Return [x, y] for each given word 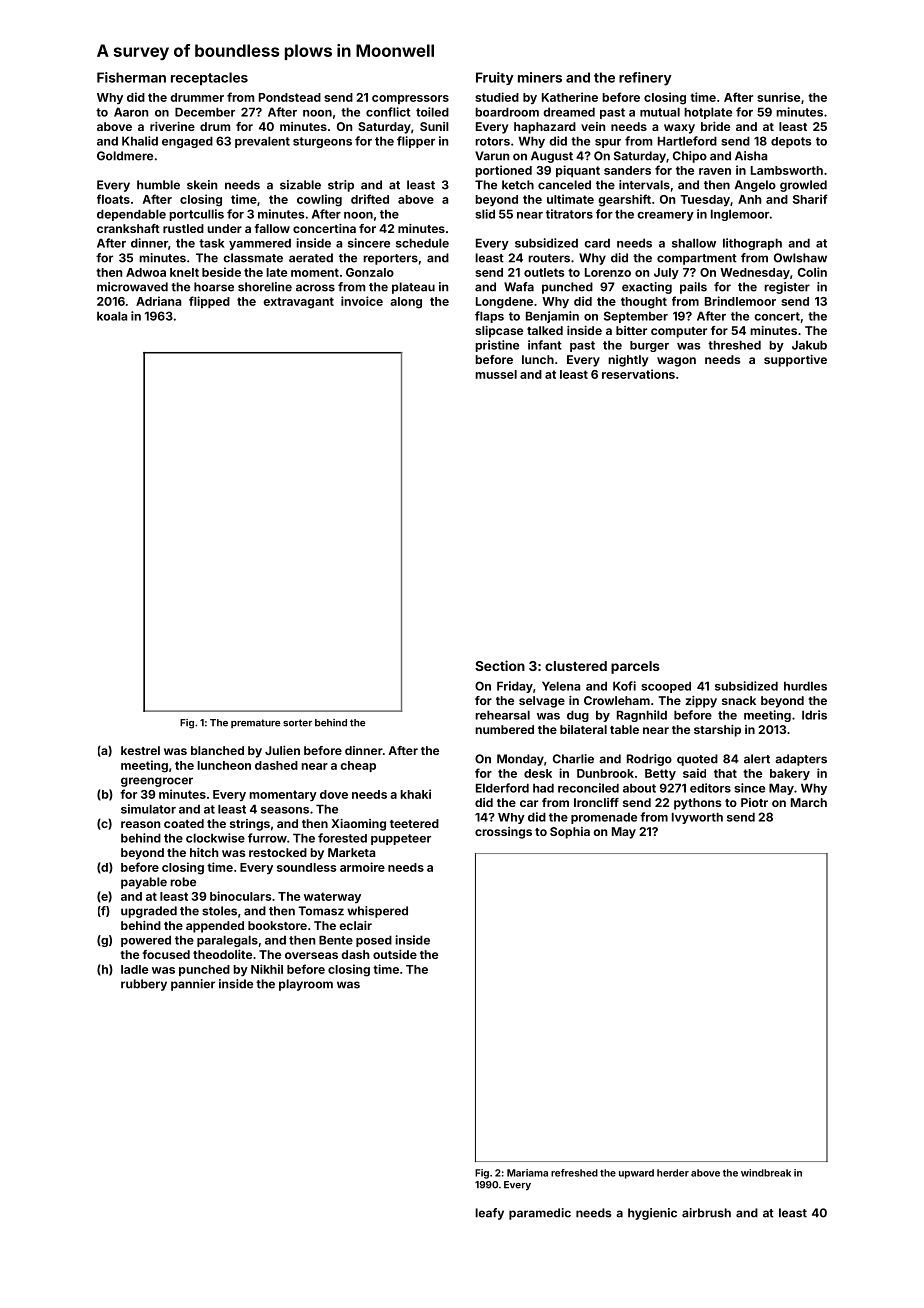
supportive [795, 361]
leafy [489, 1214]
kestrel [140, 750]
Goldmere [125, 156]
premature [255, 723]
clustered [576, 666]
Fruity [495, 78]
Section [500, 665]
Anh [749, 199]
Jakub [809, 345]
